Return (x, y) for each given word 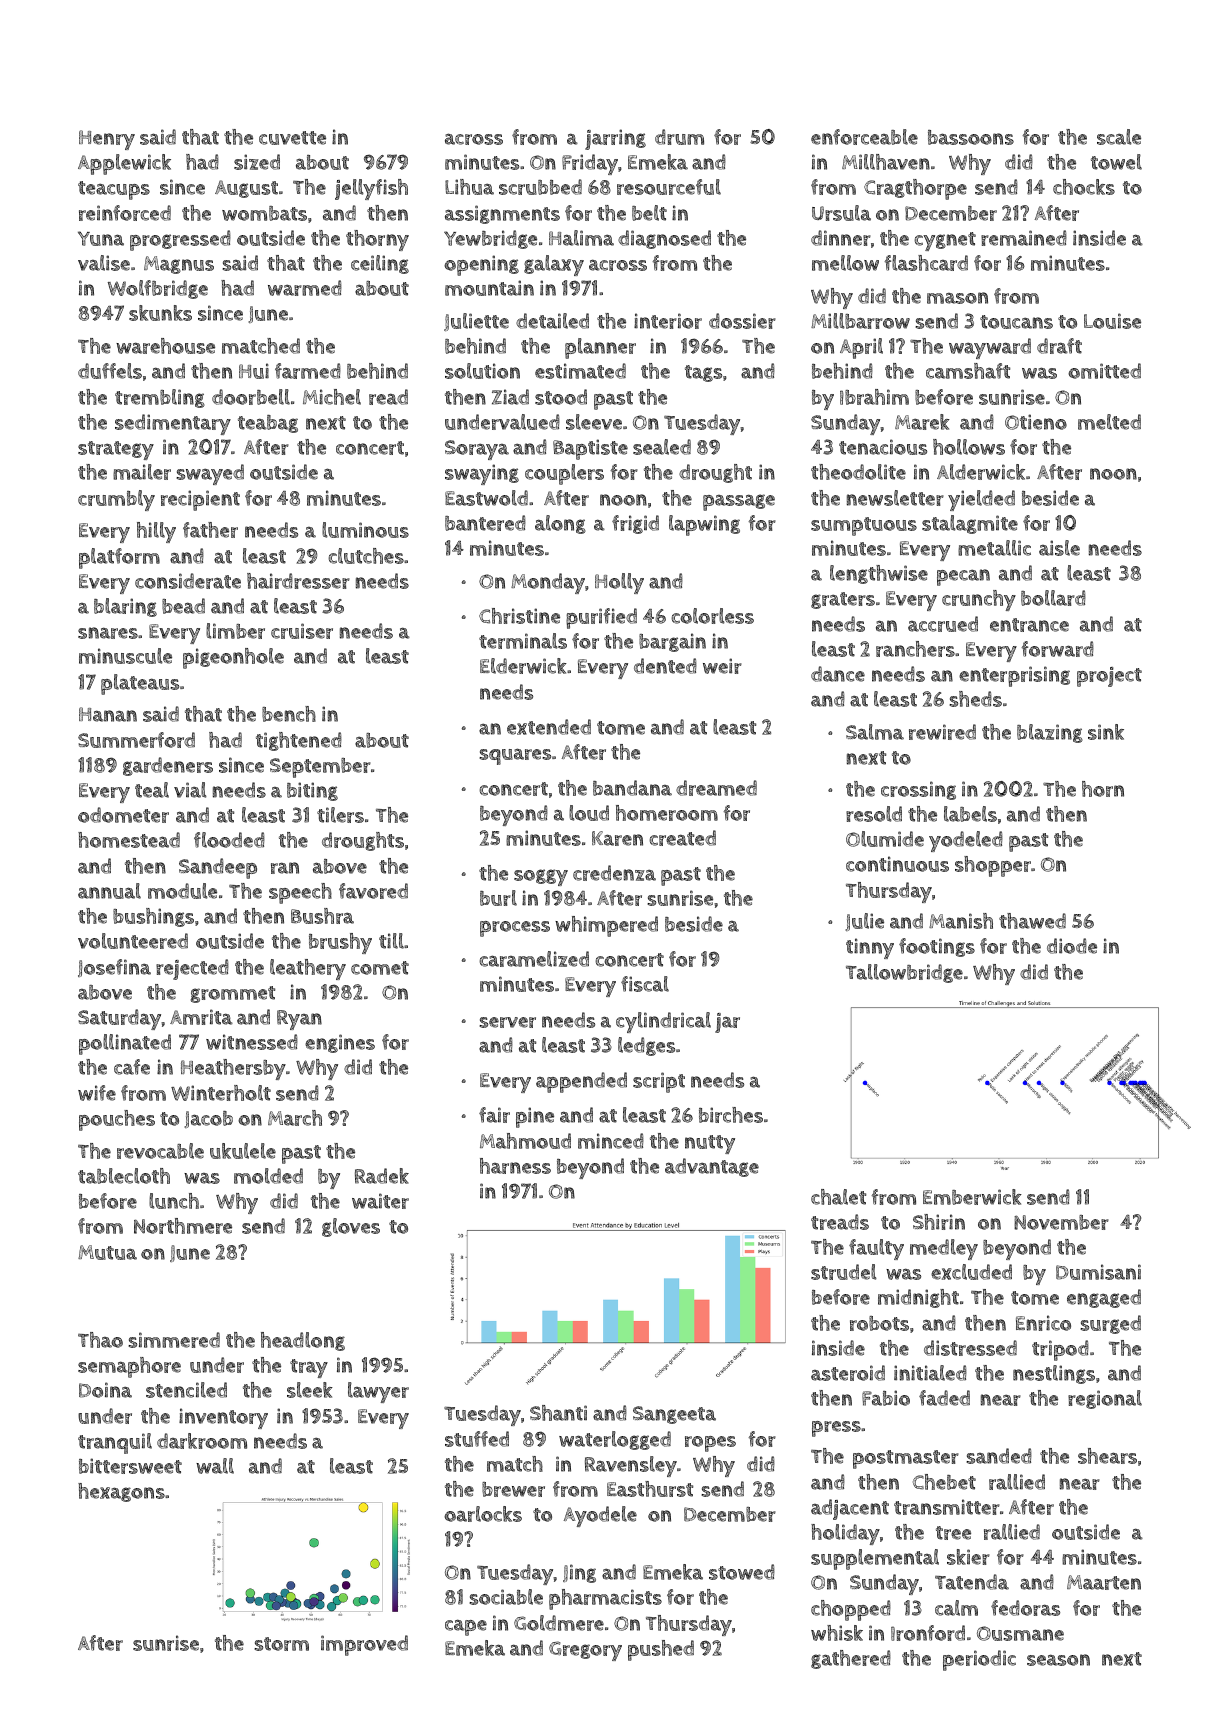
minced (611, 1141)
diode (1072, 946)
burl (498, 898)
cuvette (292, 138)
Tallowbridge (904, 973)
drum (679, 137)
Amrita (201, 1017)
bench (289, 714)
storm (281, 1644)
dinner (841, 238)
